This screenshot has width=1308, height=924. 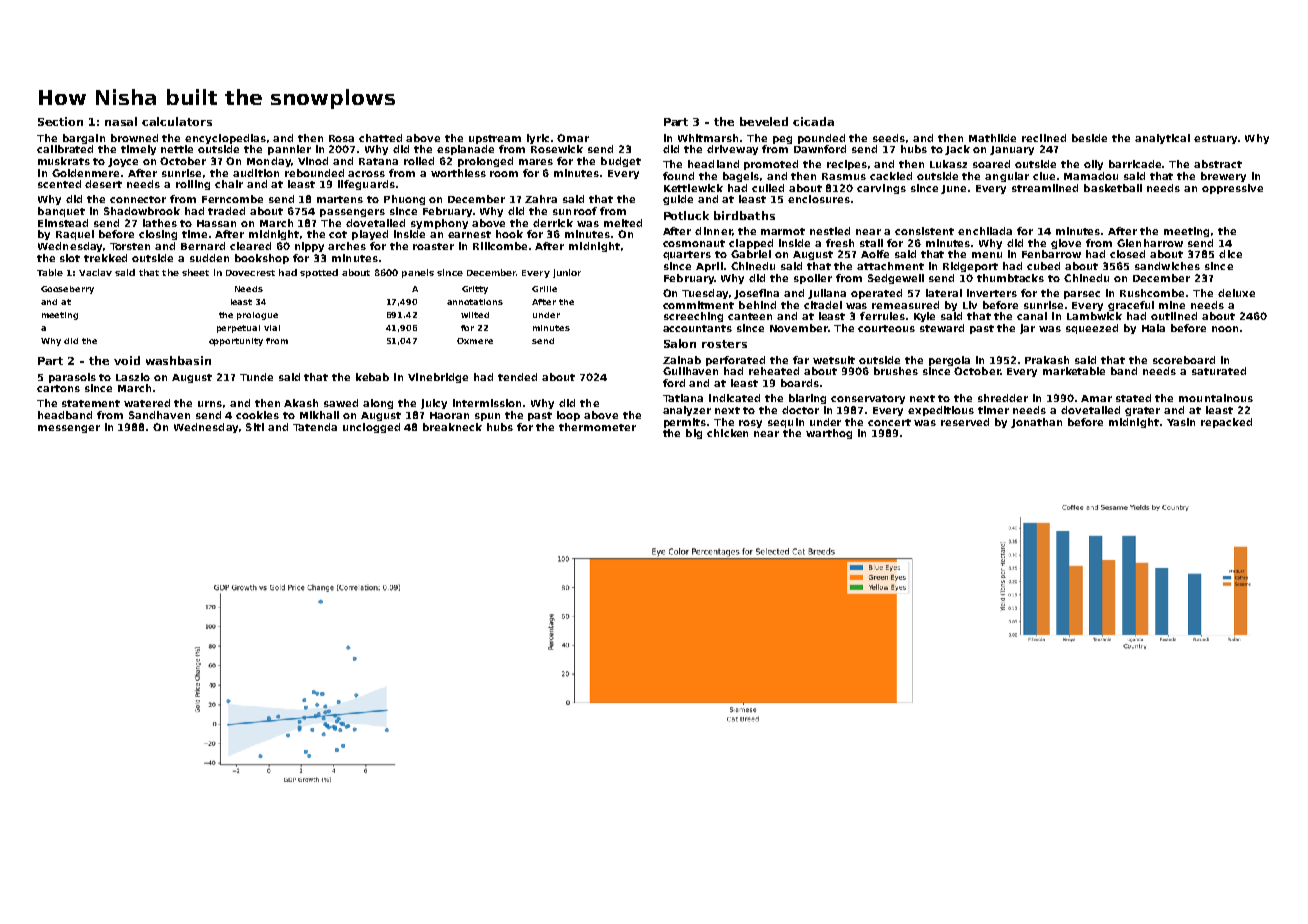 I want to click on commitment, so click(x=698, y=305).
